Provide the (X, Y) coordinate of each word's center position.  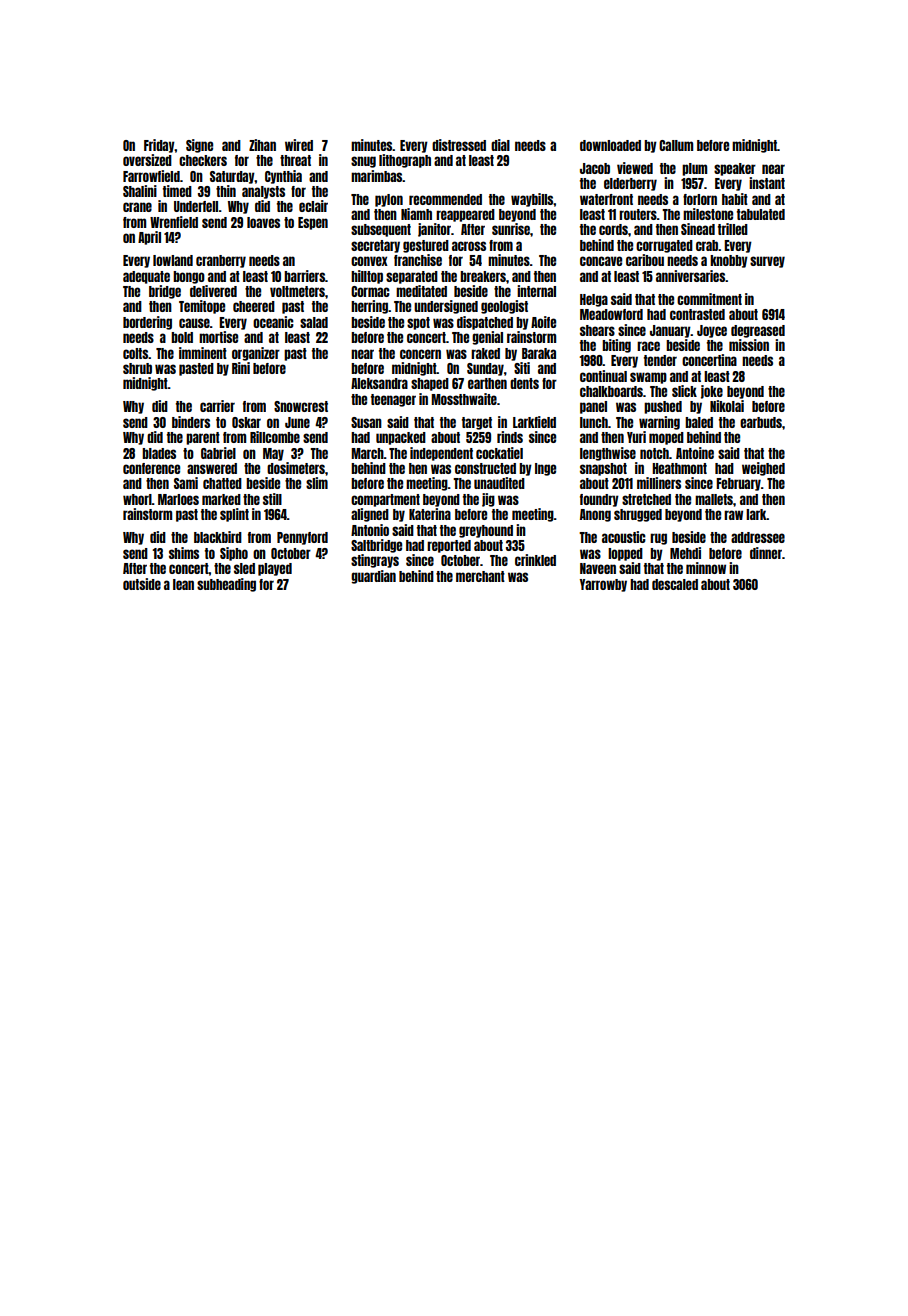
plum (694, 169)
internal (536, 291)
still (272, 499)
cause (194, 323)
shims (184, 553)
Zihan (262, 145)
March (367, 453)
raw (733, 515)
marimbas (376, 176)
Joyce (712, 331)
